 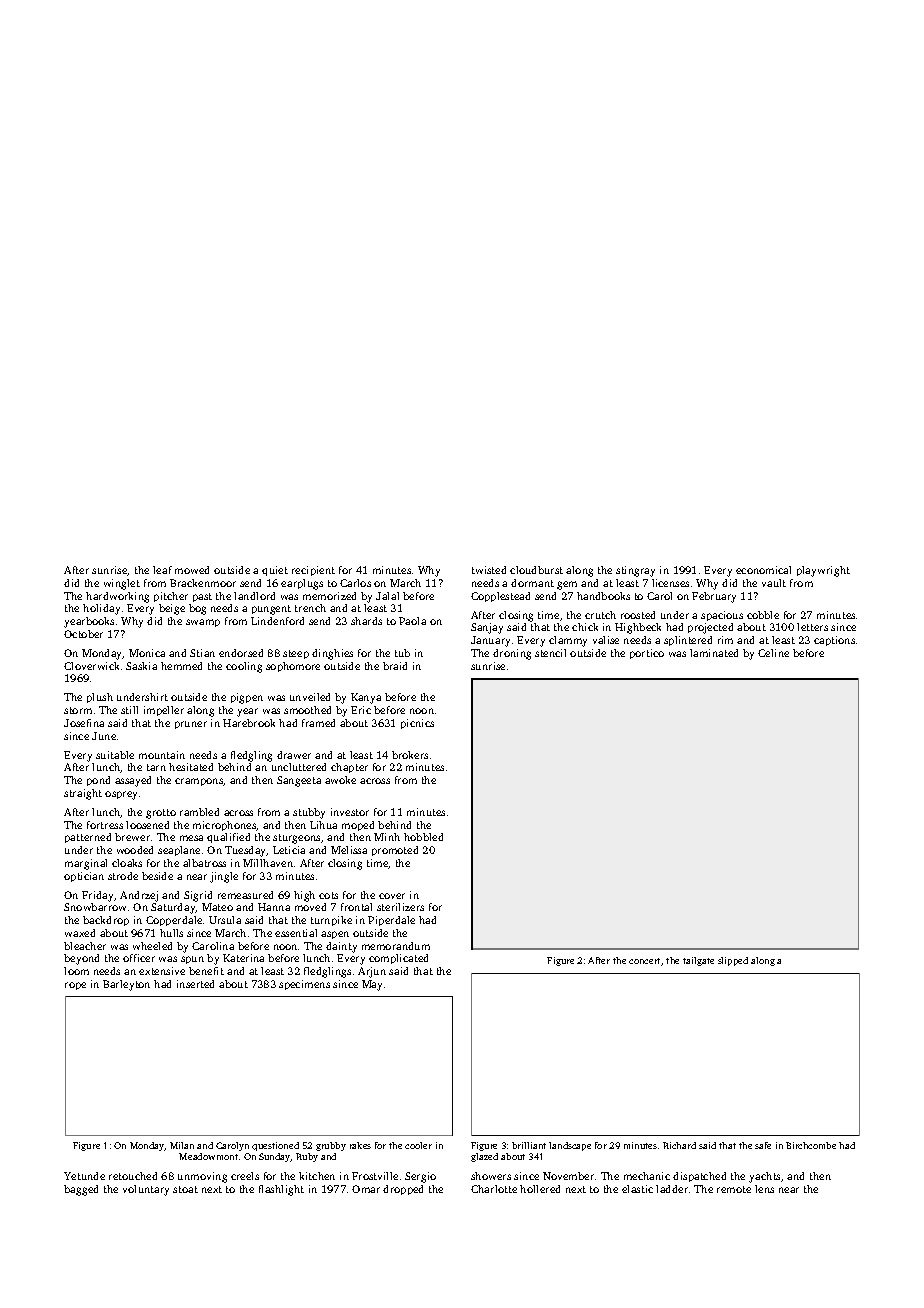 What do you see at coordinates (540, 1189) in the page?
I see `hollered` at bounding box center [540, 1189].
